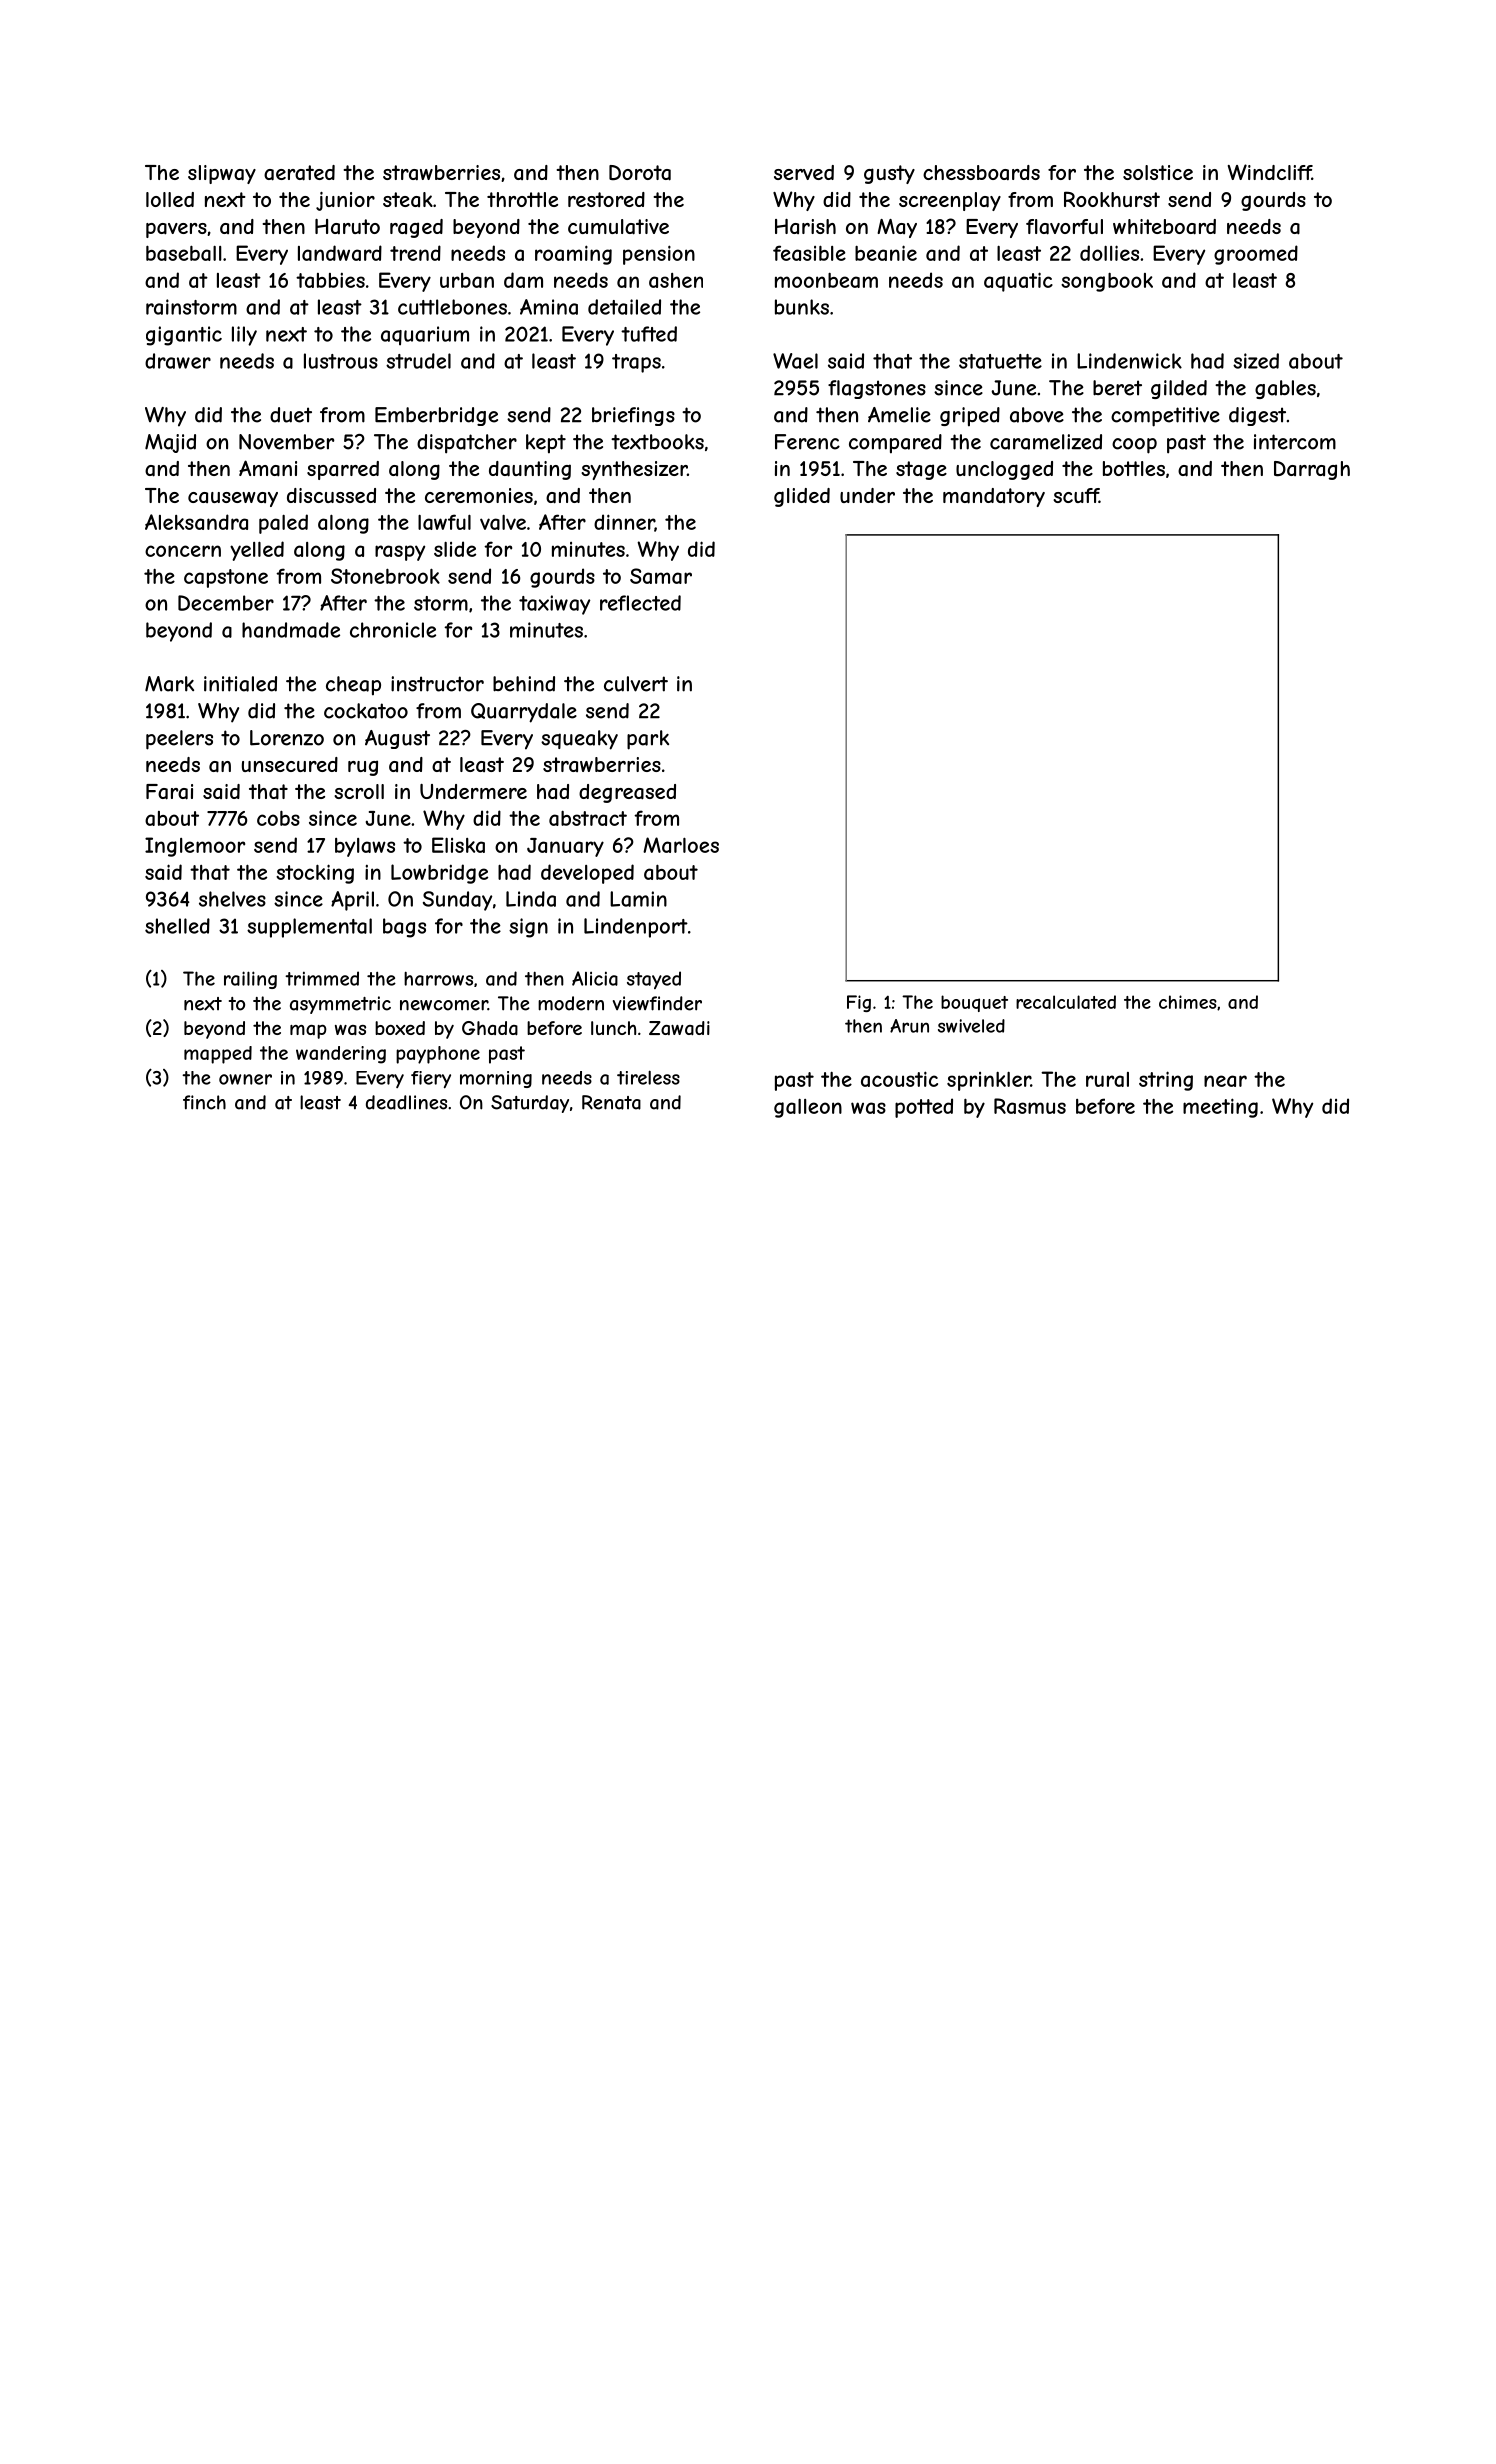  What do you see at coordinates (250, 980) in the screenshot?
I see `railing` at bounding box center [250, 980].
